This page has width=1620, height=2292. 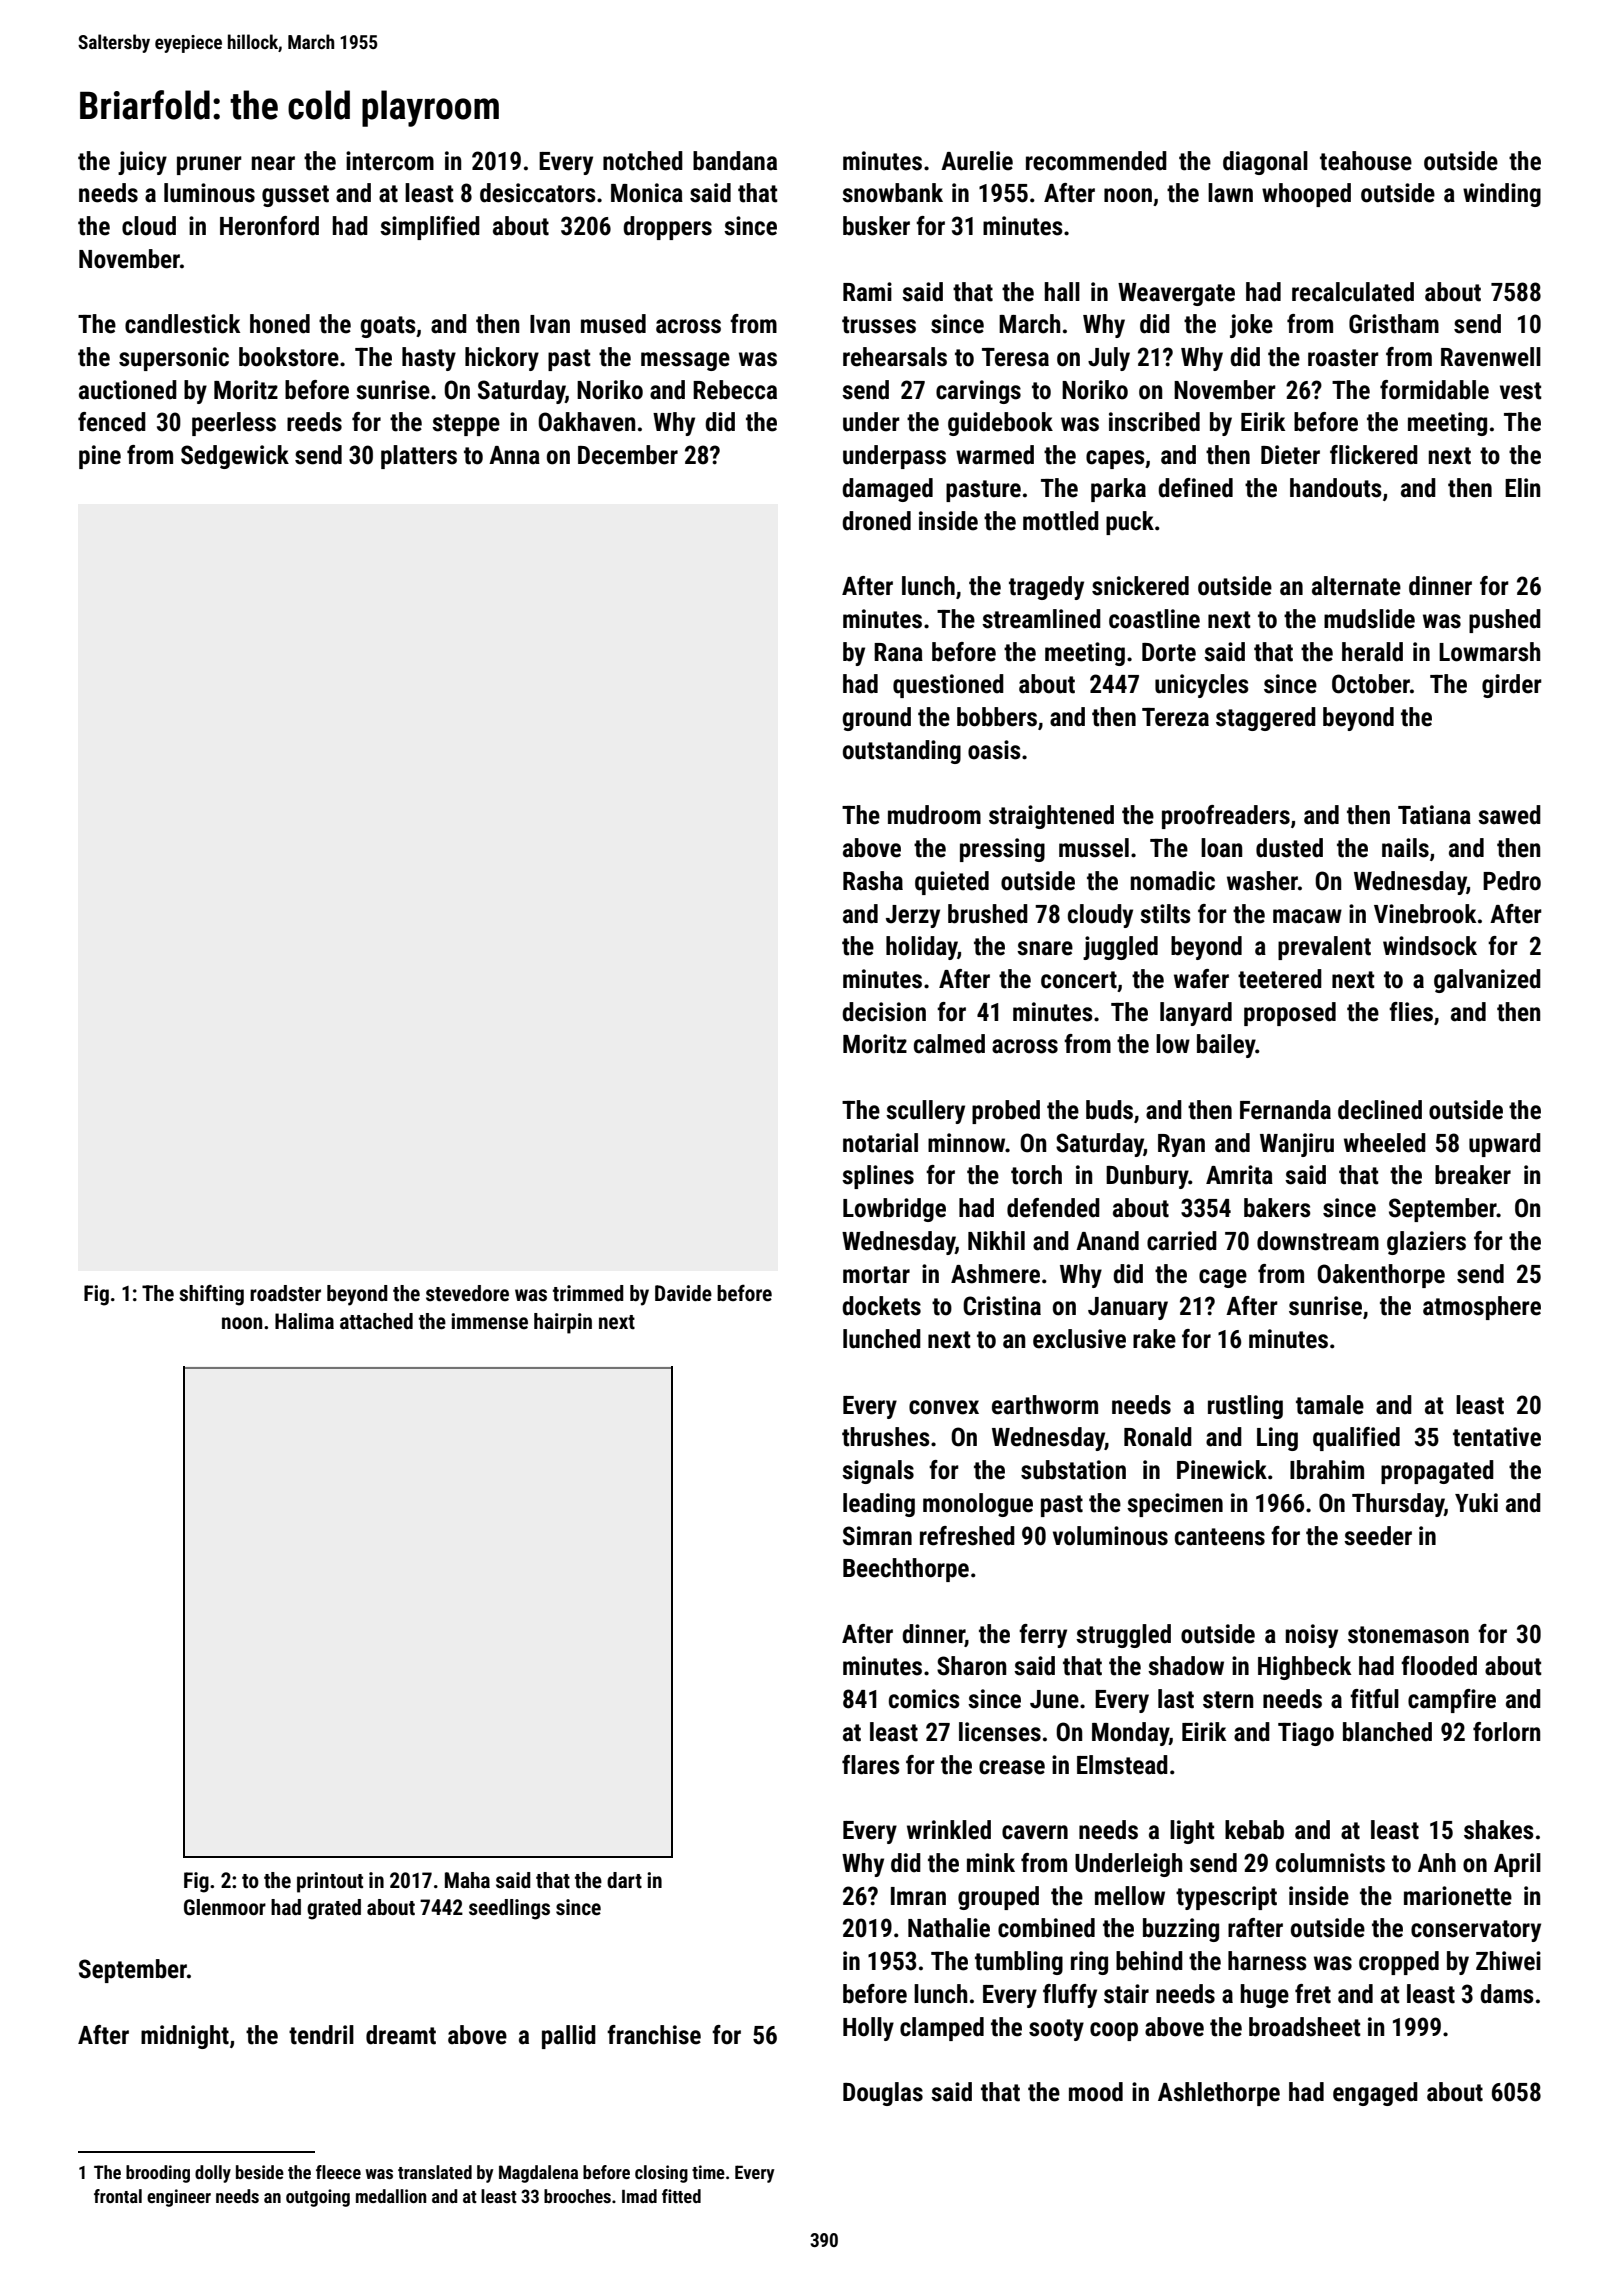 What do you see at coordinates (994, 750) in the page?
I see `oasis` at bounding box center [994, 750].
